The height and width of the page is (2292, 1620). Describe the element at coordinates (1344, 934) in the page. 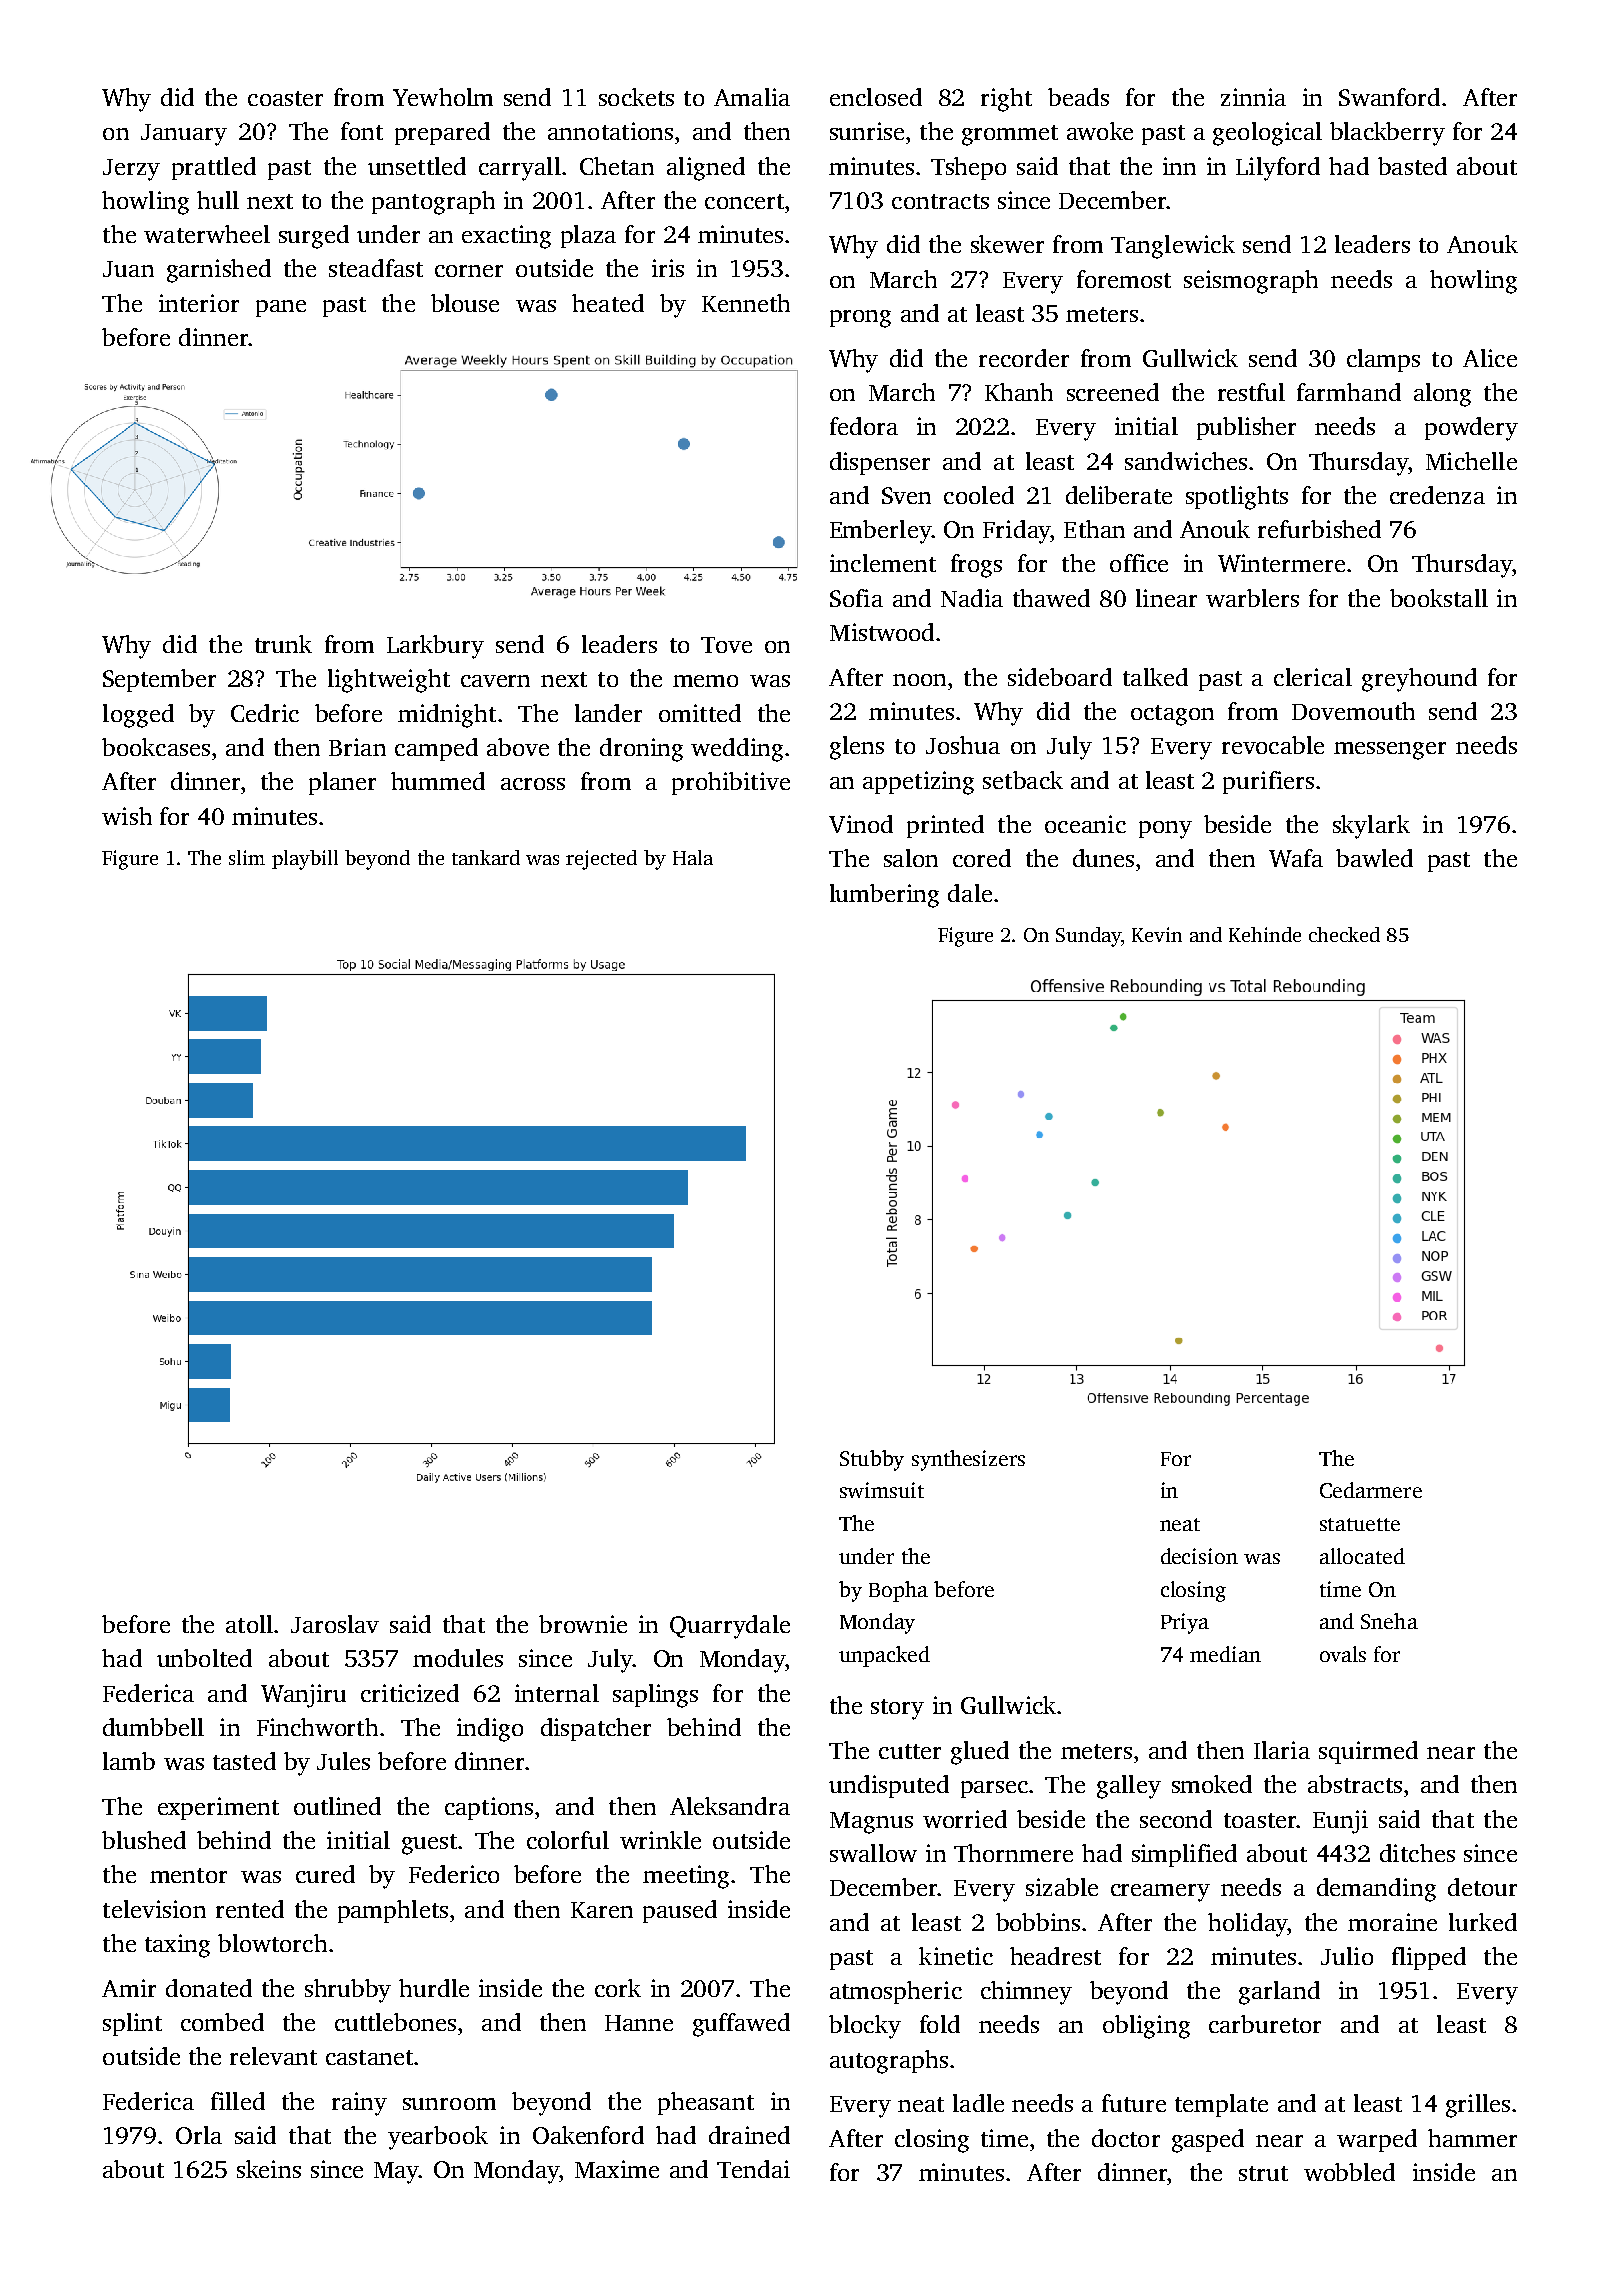

I see `checked` at that location.
